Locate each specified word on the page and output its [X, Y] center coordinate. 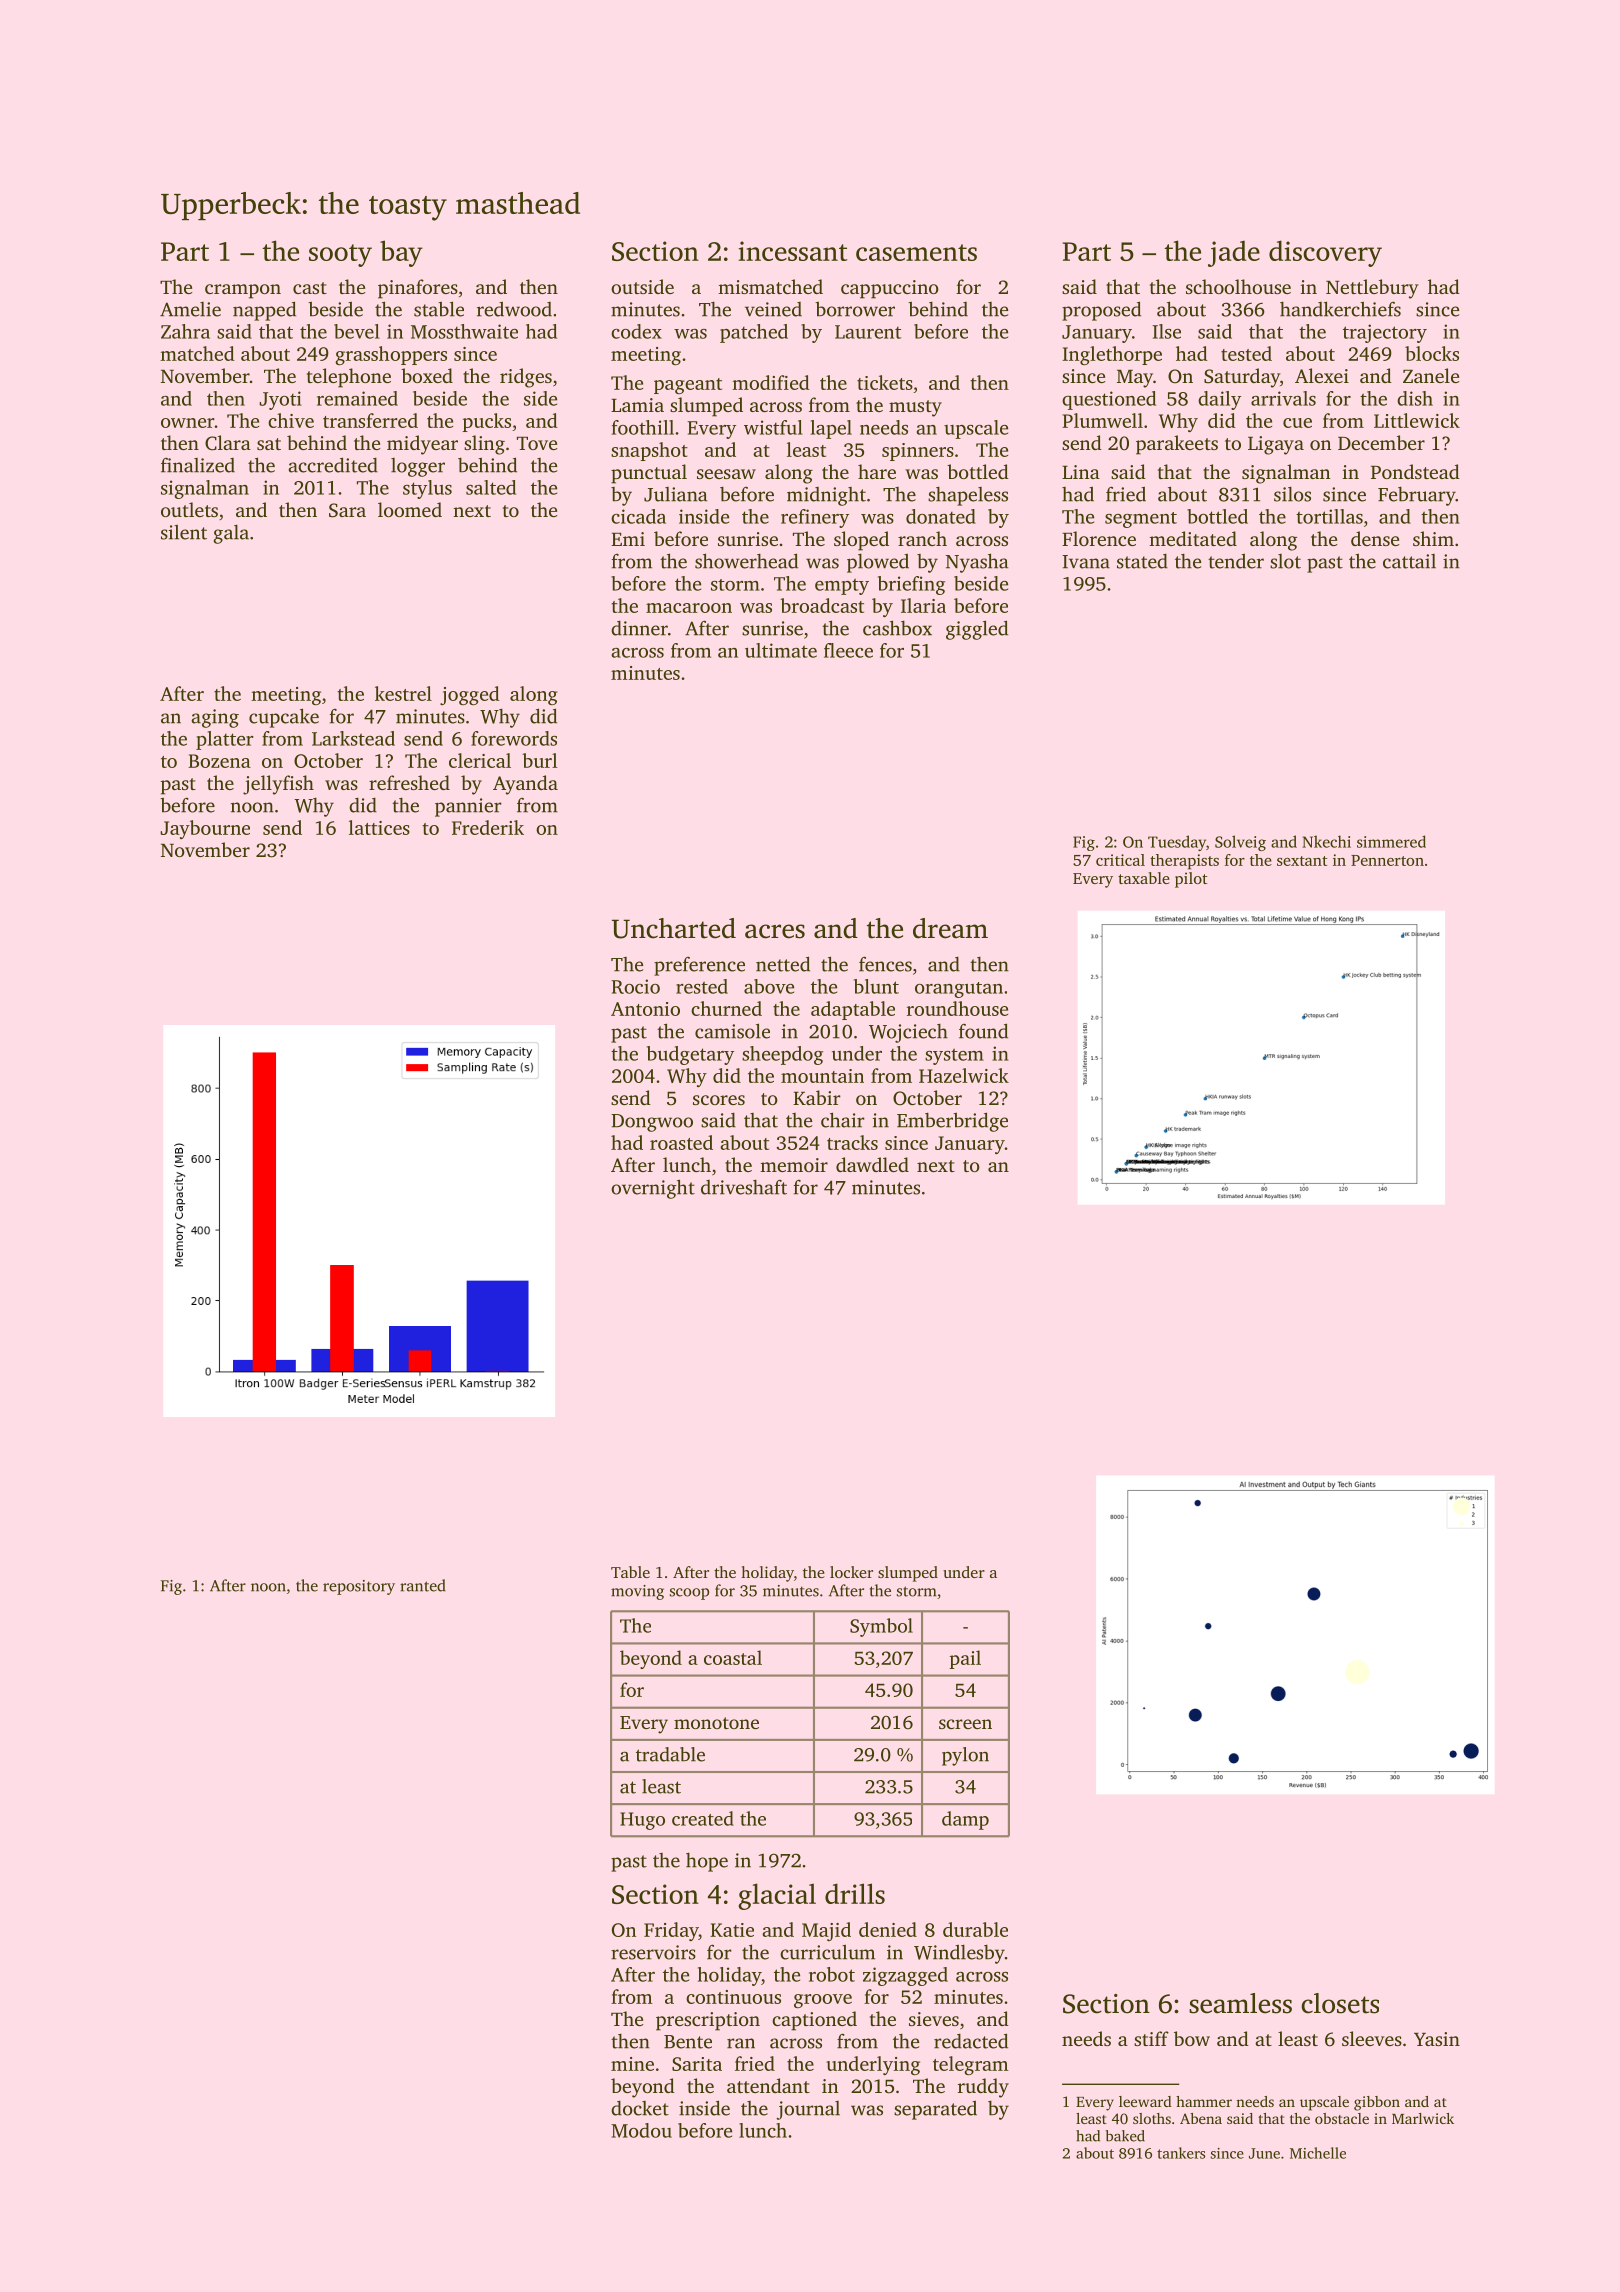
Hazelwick [964, 1075]
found [983, 1031]
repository [359, 1587]
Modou [641, 2130]
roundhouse [957, 1008]
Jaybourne [205, 829]
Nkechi [1326, 841]
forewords [514, 738]
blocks [1432, 353]
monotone [716, 1723]
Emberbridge [952, 1122]
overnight [653, 1189]
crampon [243, 291]
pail [965, 1659]
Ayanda [525, 785]
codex [636, 331]
